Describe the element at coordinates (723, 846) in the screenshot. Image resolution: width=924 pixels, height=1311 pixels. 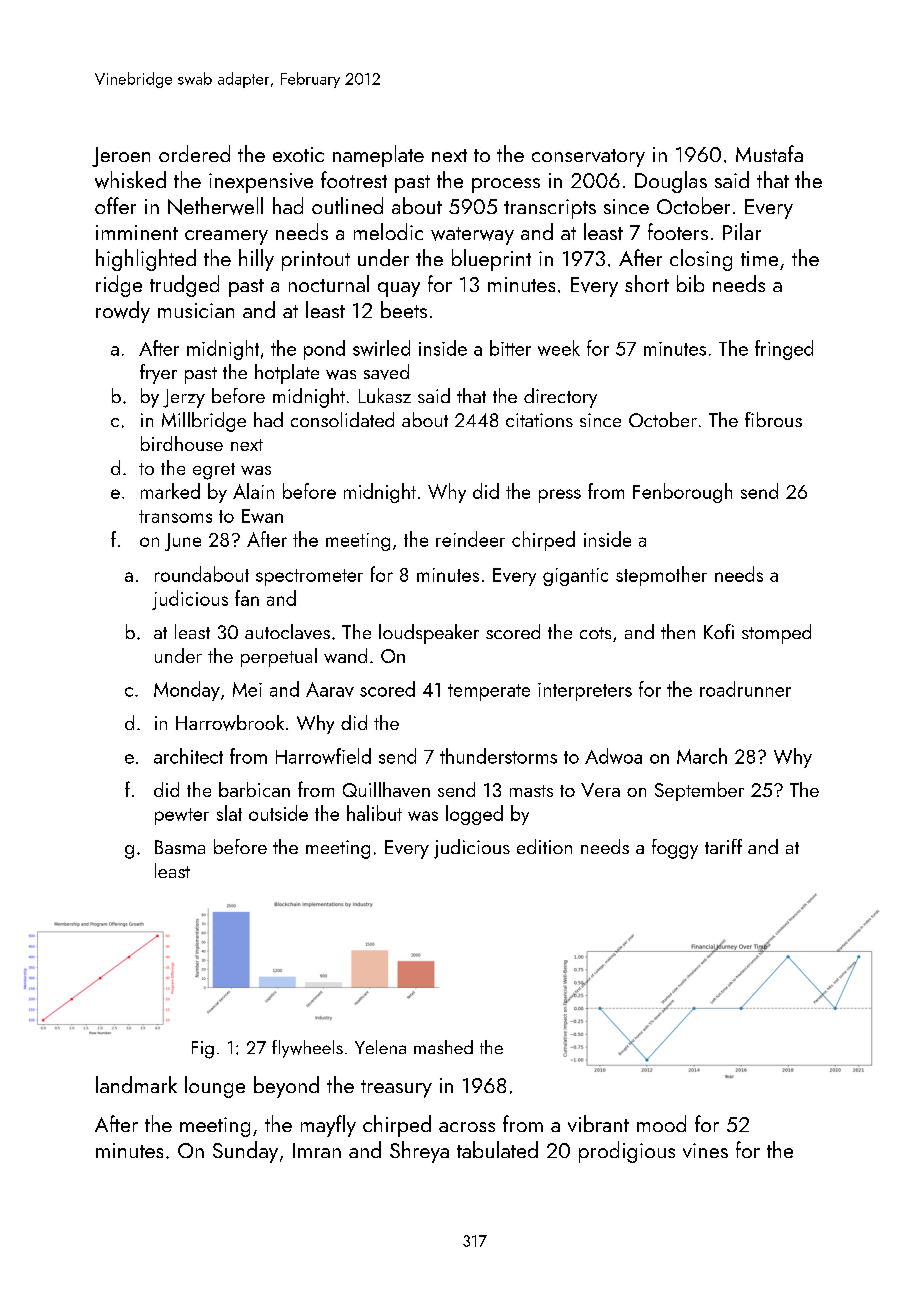
I see `tariff` at that location.
